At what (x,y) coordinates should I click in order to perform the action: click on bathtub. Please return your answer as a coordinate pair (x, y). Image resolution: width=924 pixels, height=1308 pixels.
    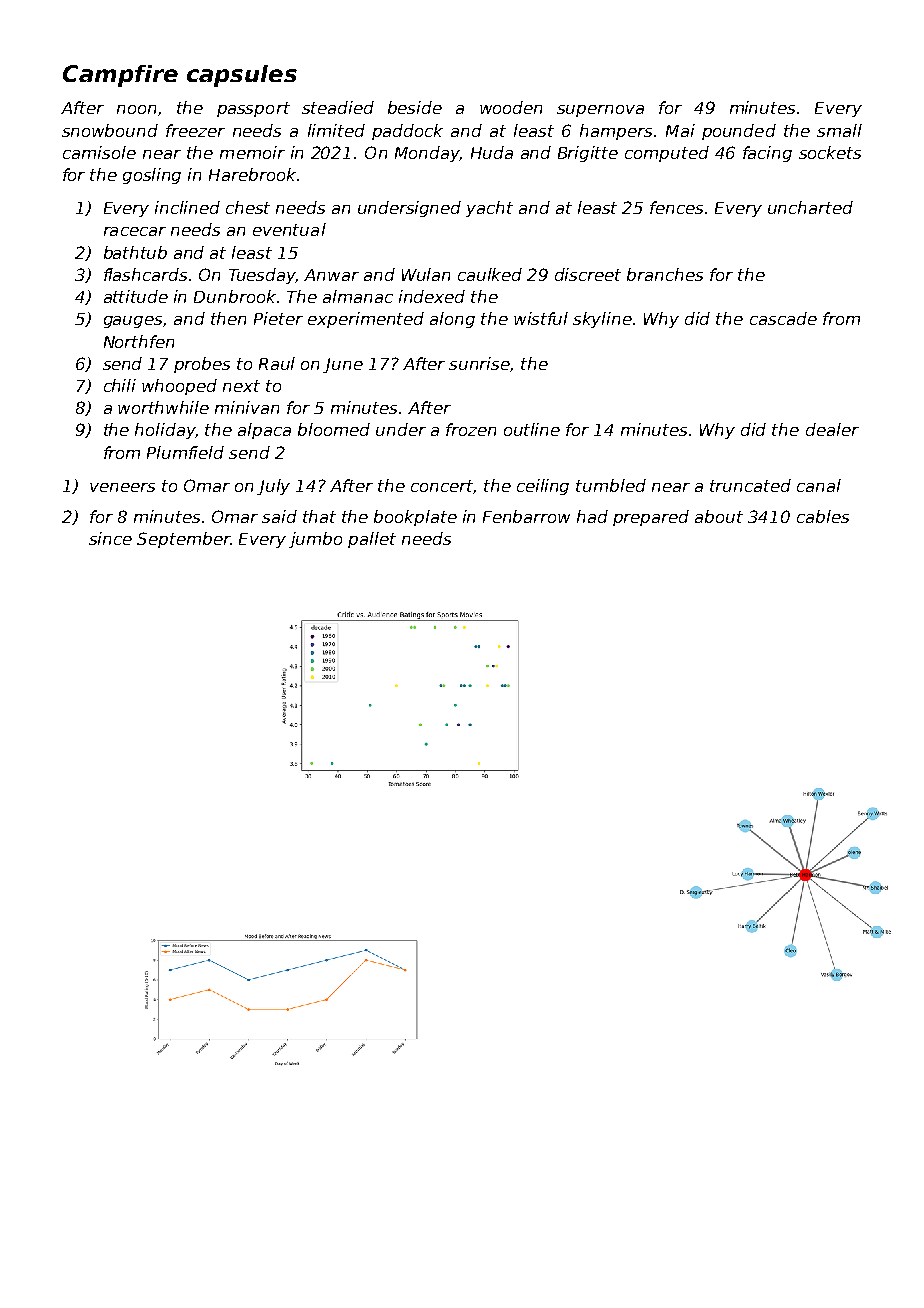
    Looking at the image, I should click on (135, 252).
